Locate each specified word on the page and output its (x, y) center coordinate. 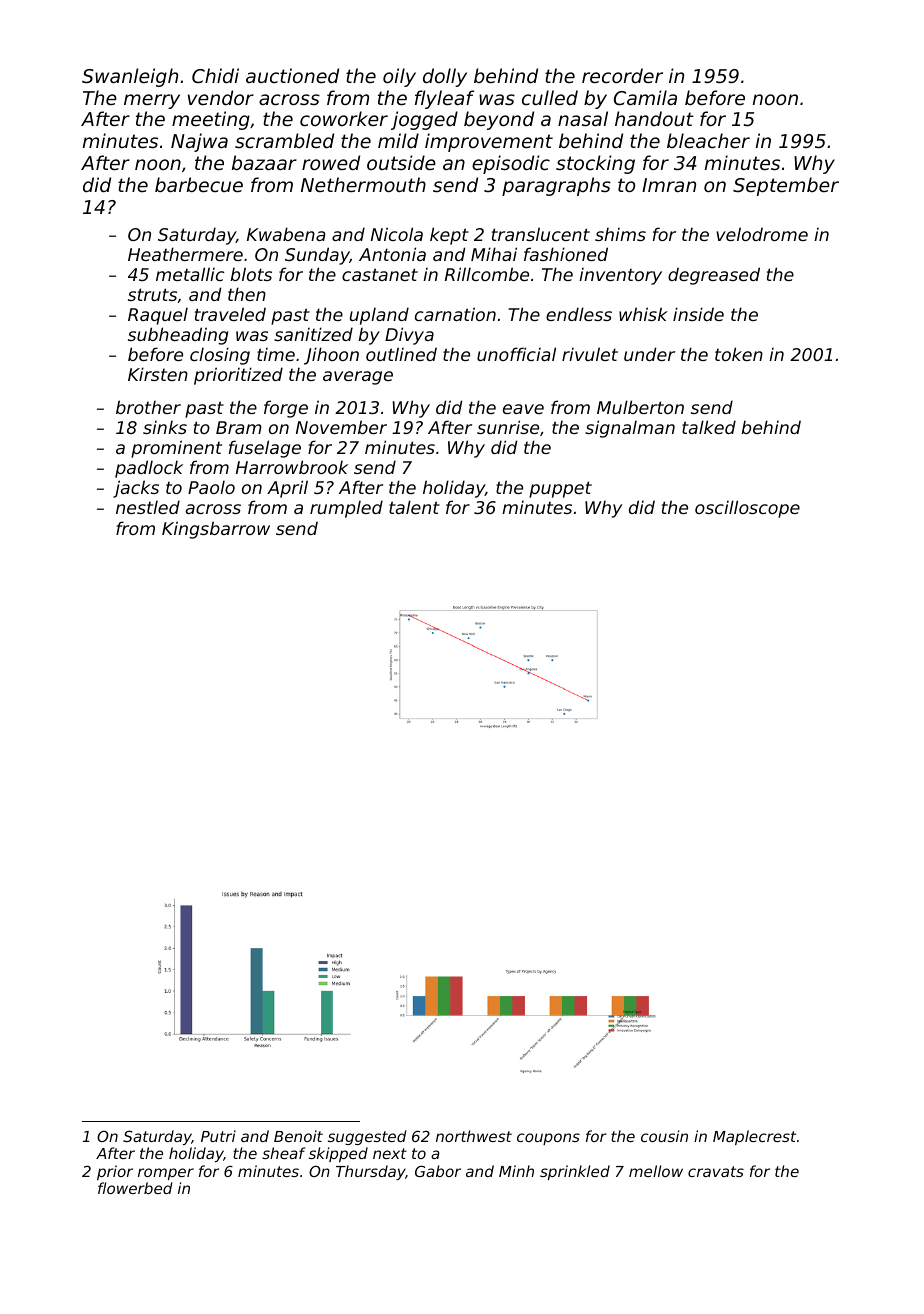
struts (152, 294)
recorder (622, 75)
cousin (664, 1136)
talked (709, 427)
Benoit (298, 1136)
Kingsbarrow (216, 530)
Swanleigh (130, 77)
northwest (474, 1136)
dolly (445, 77)
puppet (560, 489)
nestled (148, 507)
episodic (511, 164)
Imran (669, 185)
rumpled (346, 509)
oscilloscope (747, 509)
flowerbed (135, 1188)
